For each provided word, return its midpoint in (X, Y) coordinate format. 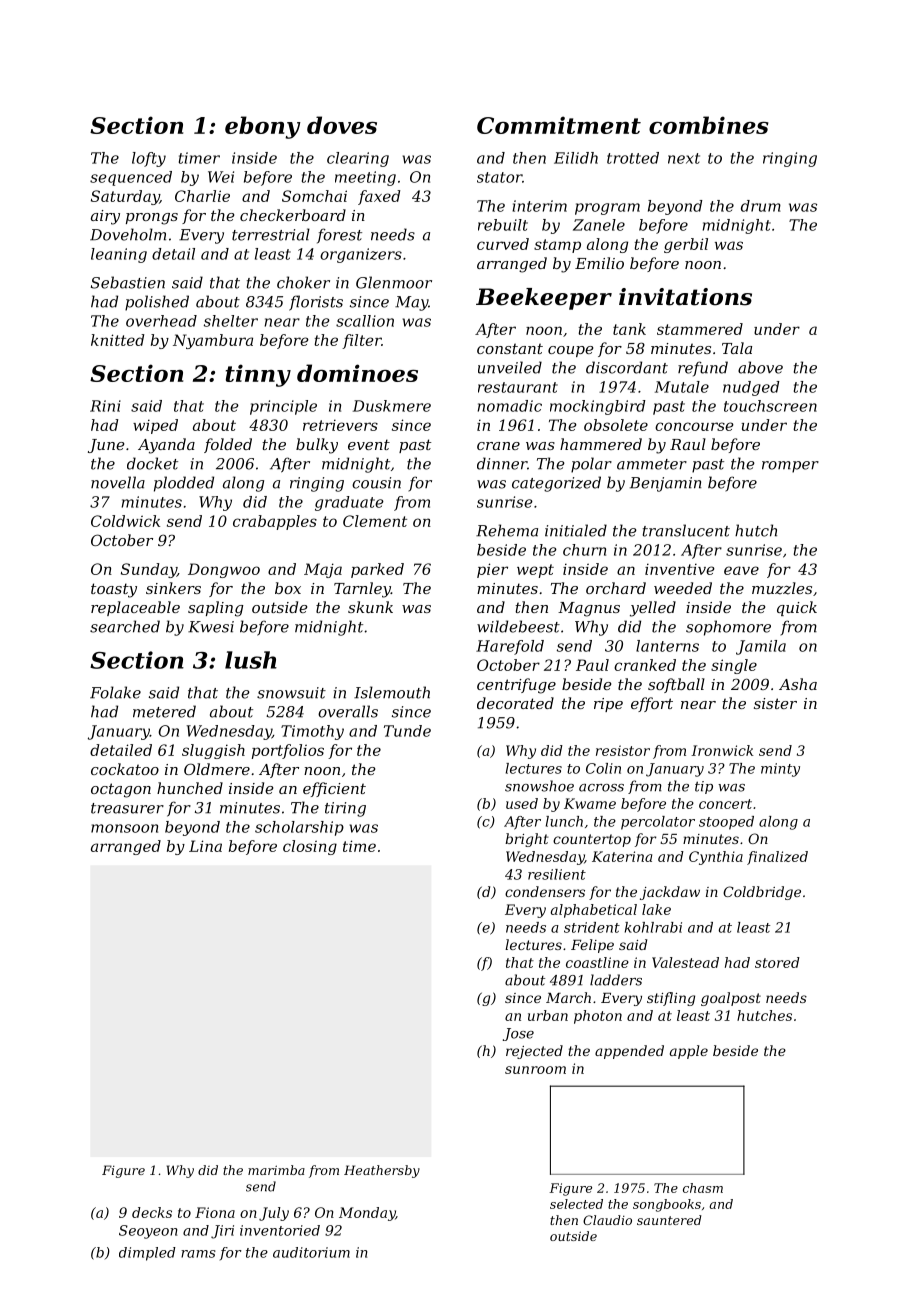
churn (584, 550)
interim (539, 206)
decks (152, 1212)
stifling (671, 999)
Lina (205, 846)
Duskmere (392, 406)
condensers (545, 891)
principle (283, 407)
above (760, 367)
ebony (263, 127)
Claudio (607, 1220)
